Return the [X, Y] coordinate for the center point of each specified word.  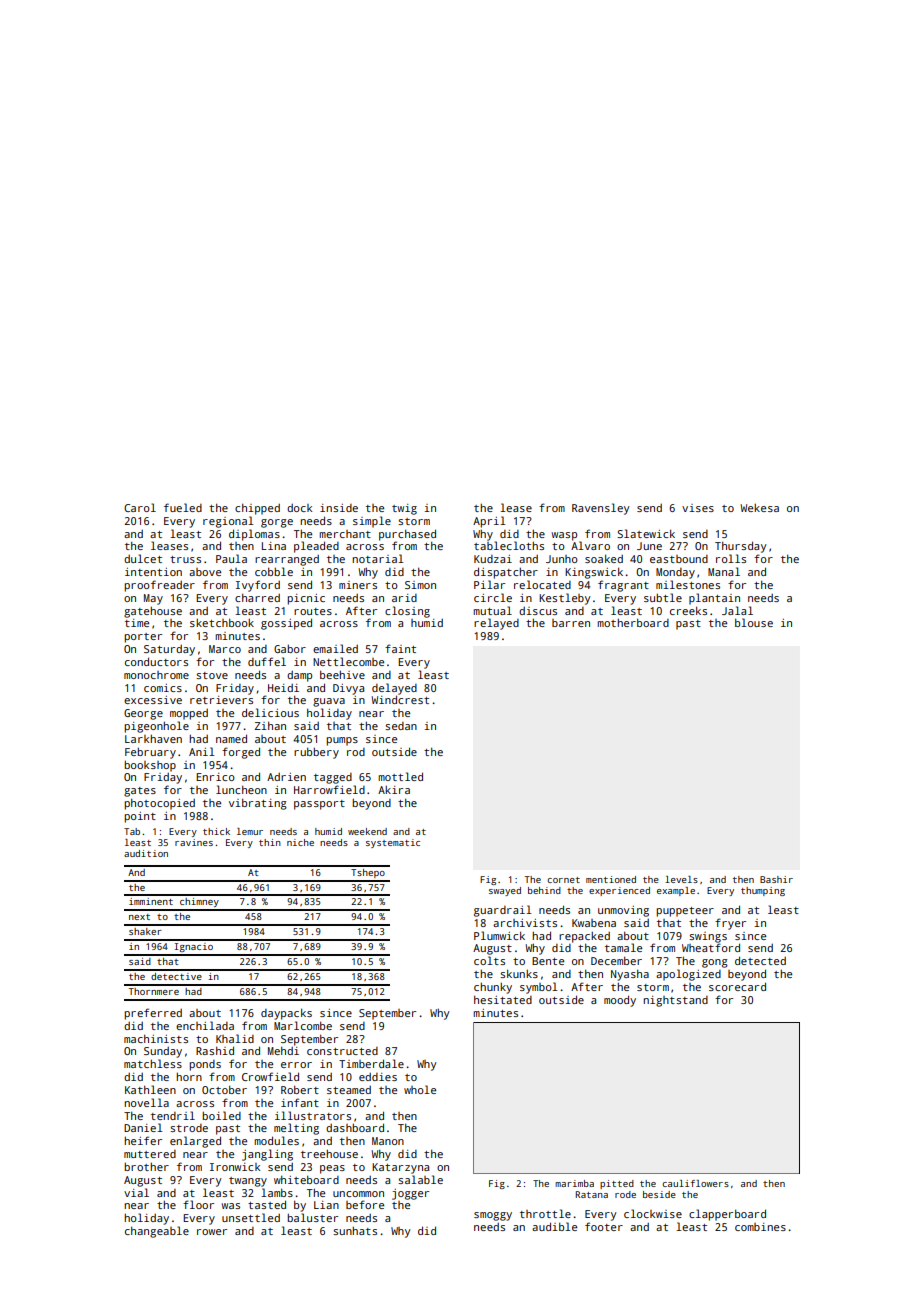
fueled [183, 507]
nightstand [676, 1001]
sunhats [355, 1230]
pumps [342, 741]
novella [147, 1102]
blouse [754, 622]
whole [420, 1089]
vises [698, 508]
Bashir [776, 879]
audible [554, 1226]
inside [339, 508]
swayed [505, 891]
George [143, 714]
